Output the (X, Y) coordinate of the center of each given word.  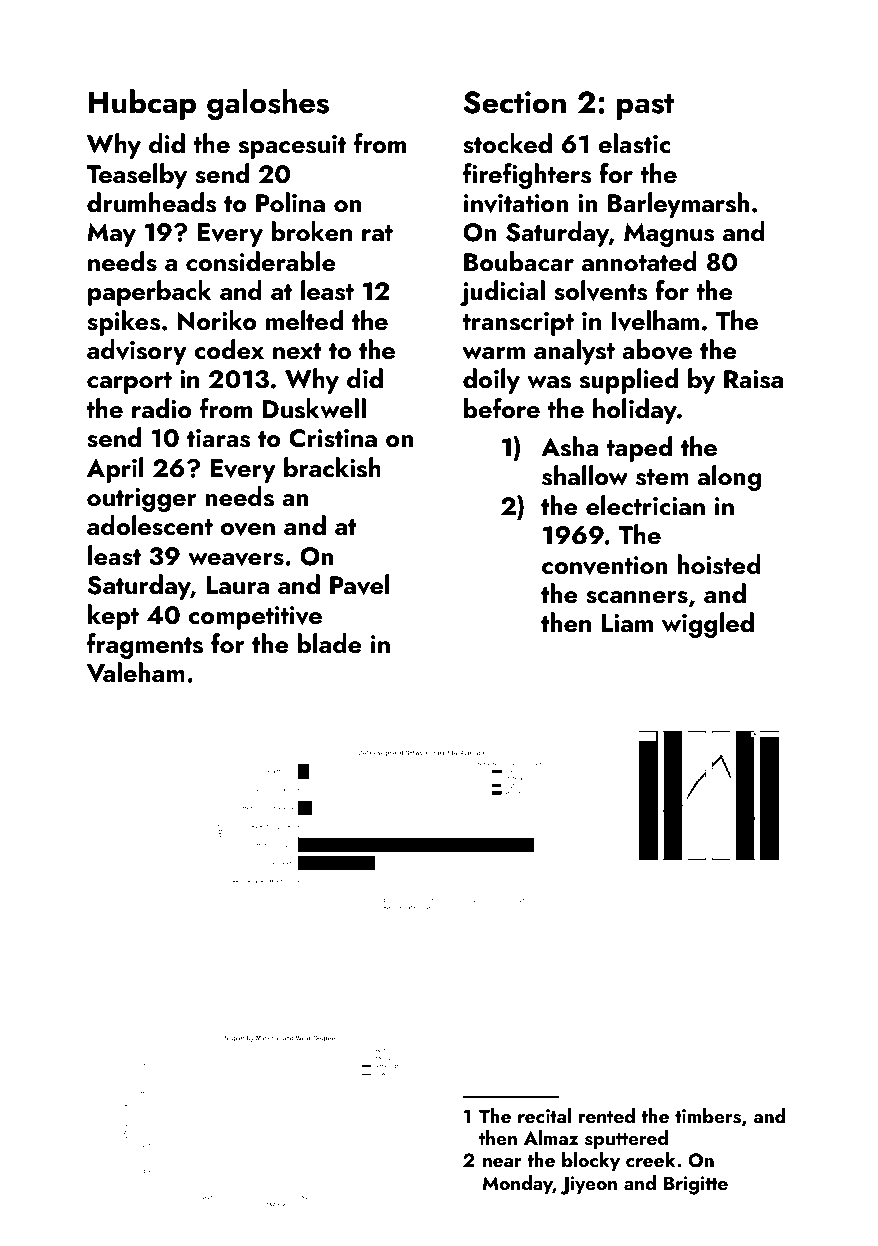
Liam (627, 623)
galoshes (268, 105)
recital (544, 1115)
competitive (255, 618)
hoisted (719, 564)
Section (515, 102)
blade (329, 643)
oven (247, 529)
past (645, 107)
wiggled (708, 625)
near (502, 1162)
